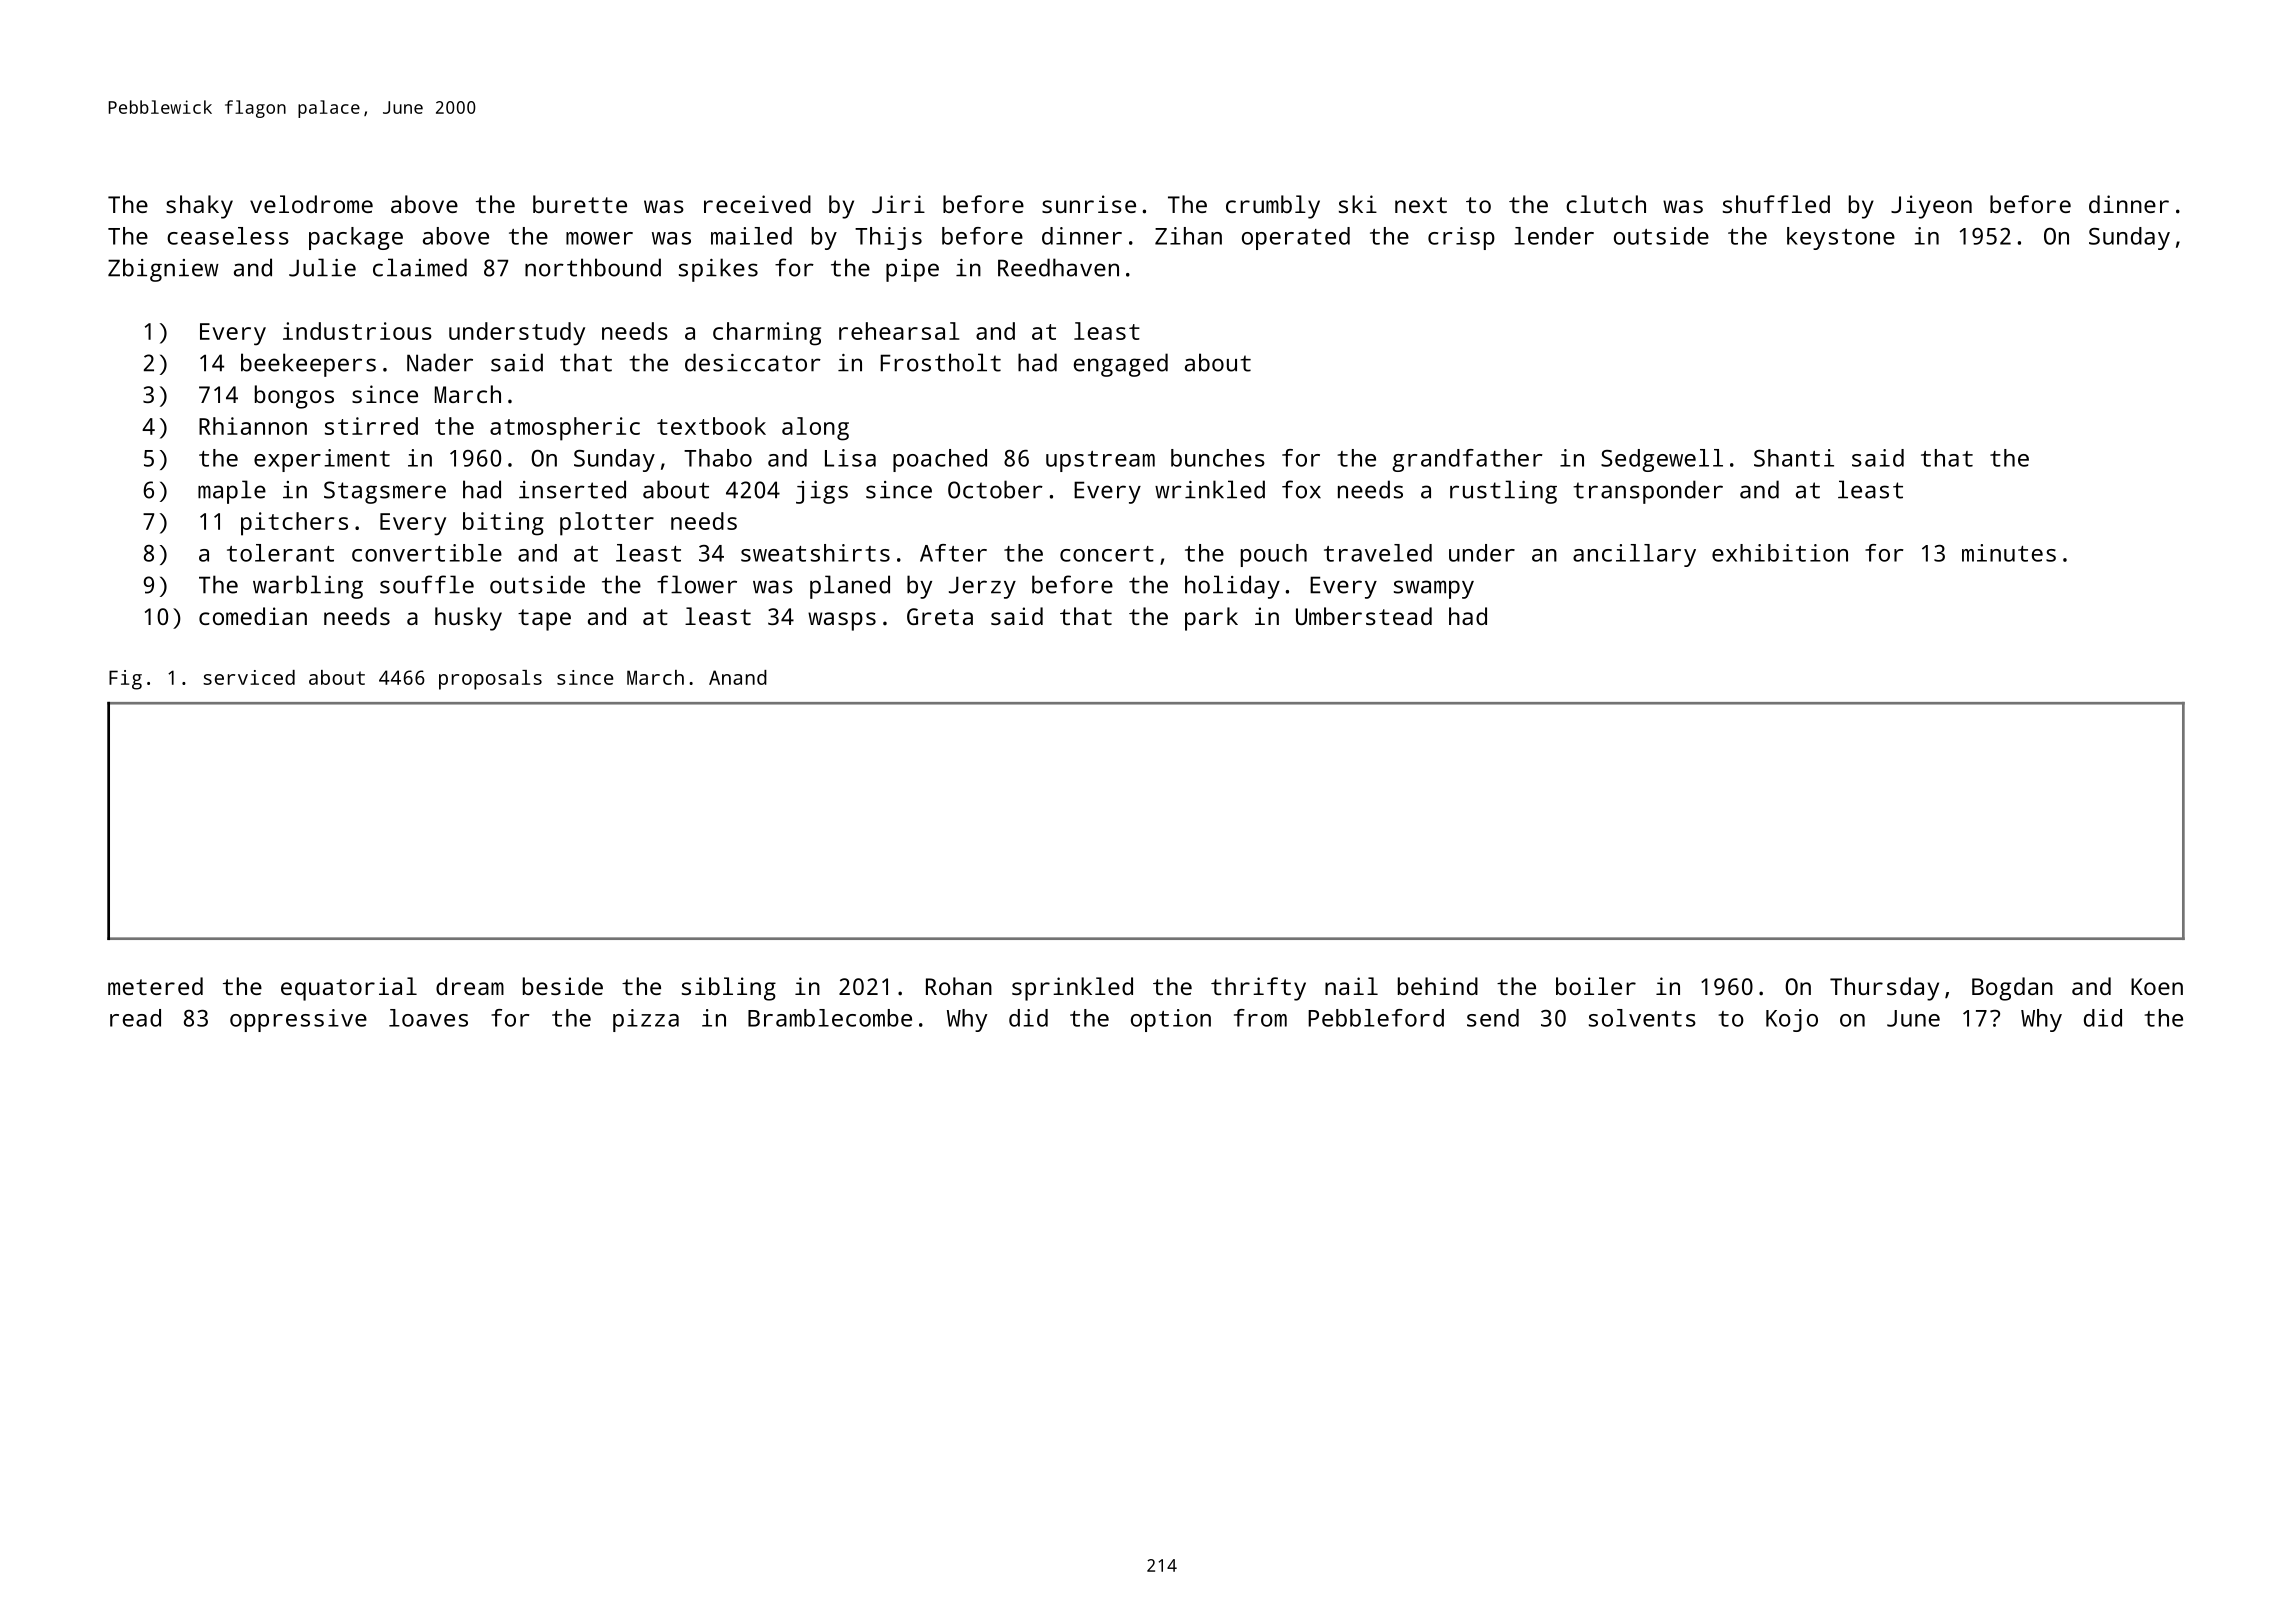 The width and height of the screenshot is (2292, 1620). What do you see at coordinates (1351, 986) in the screenshot?
I see `nail` at bounding box center [1351, 986].
